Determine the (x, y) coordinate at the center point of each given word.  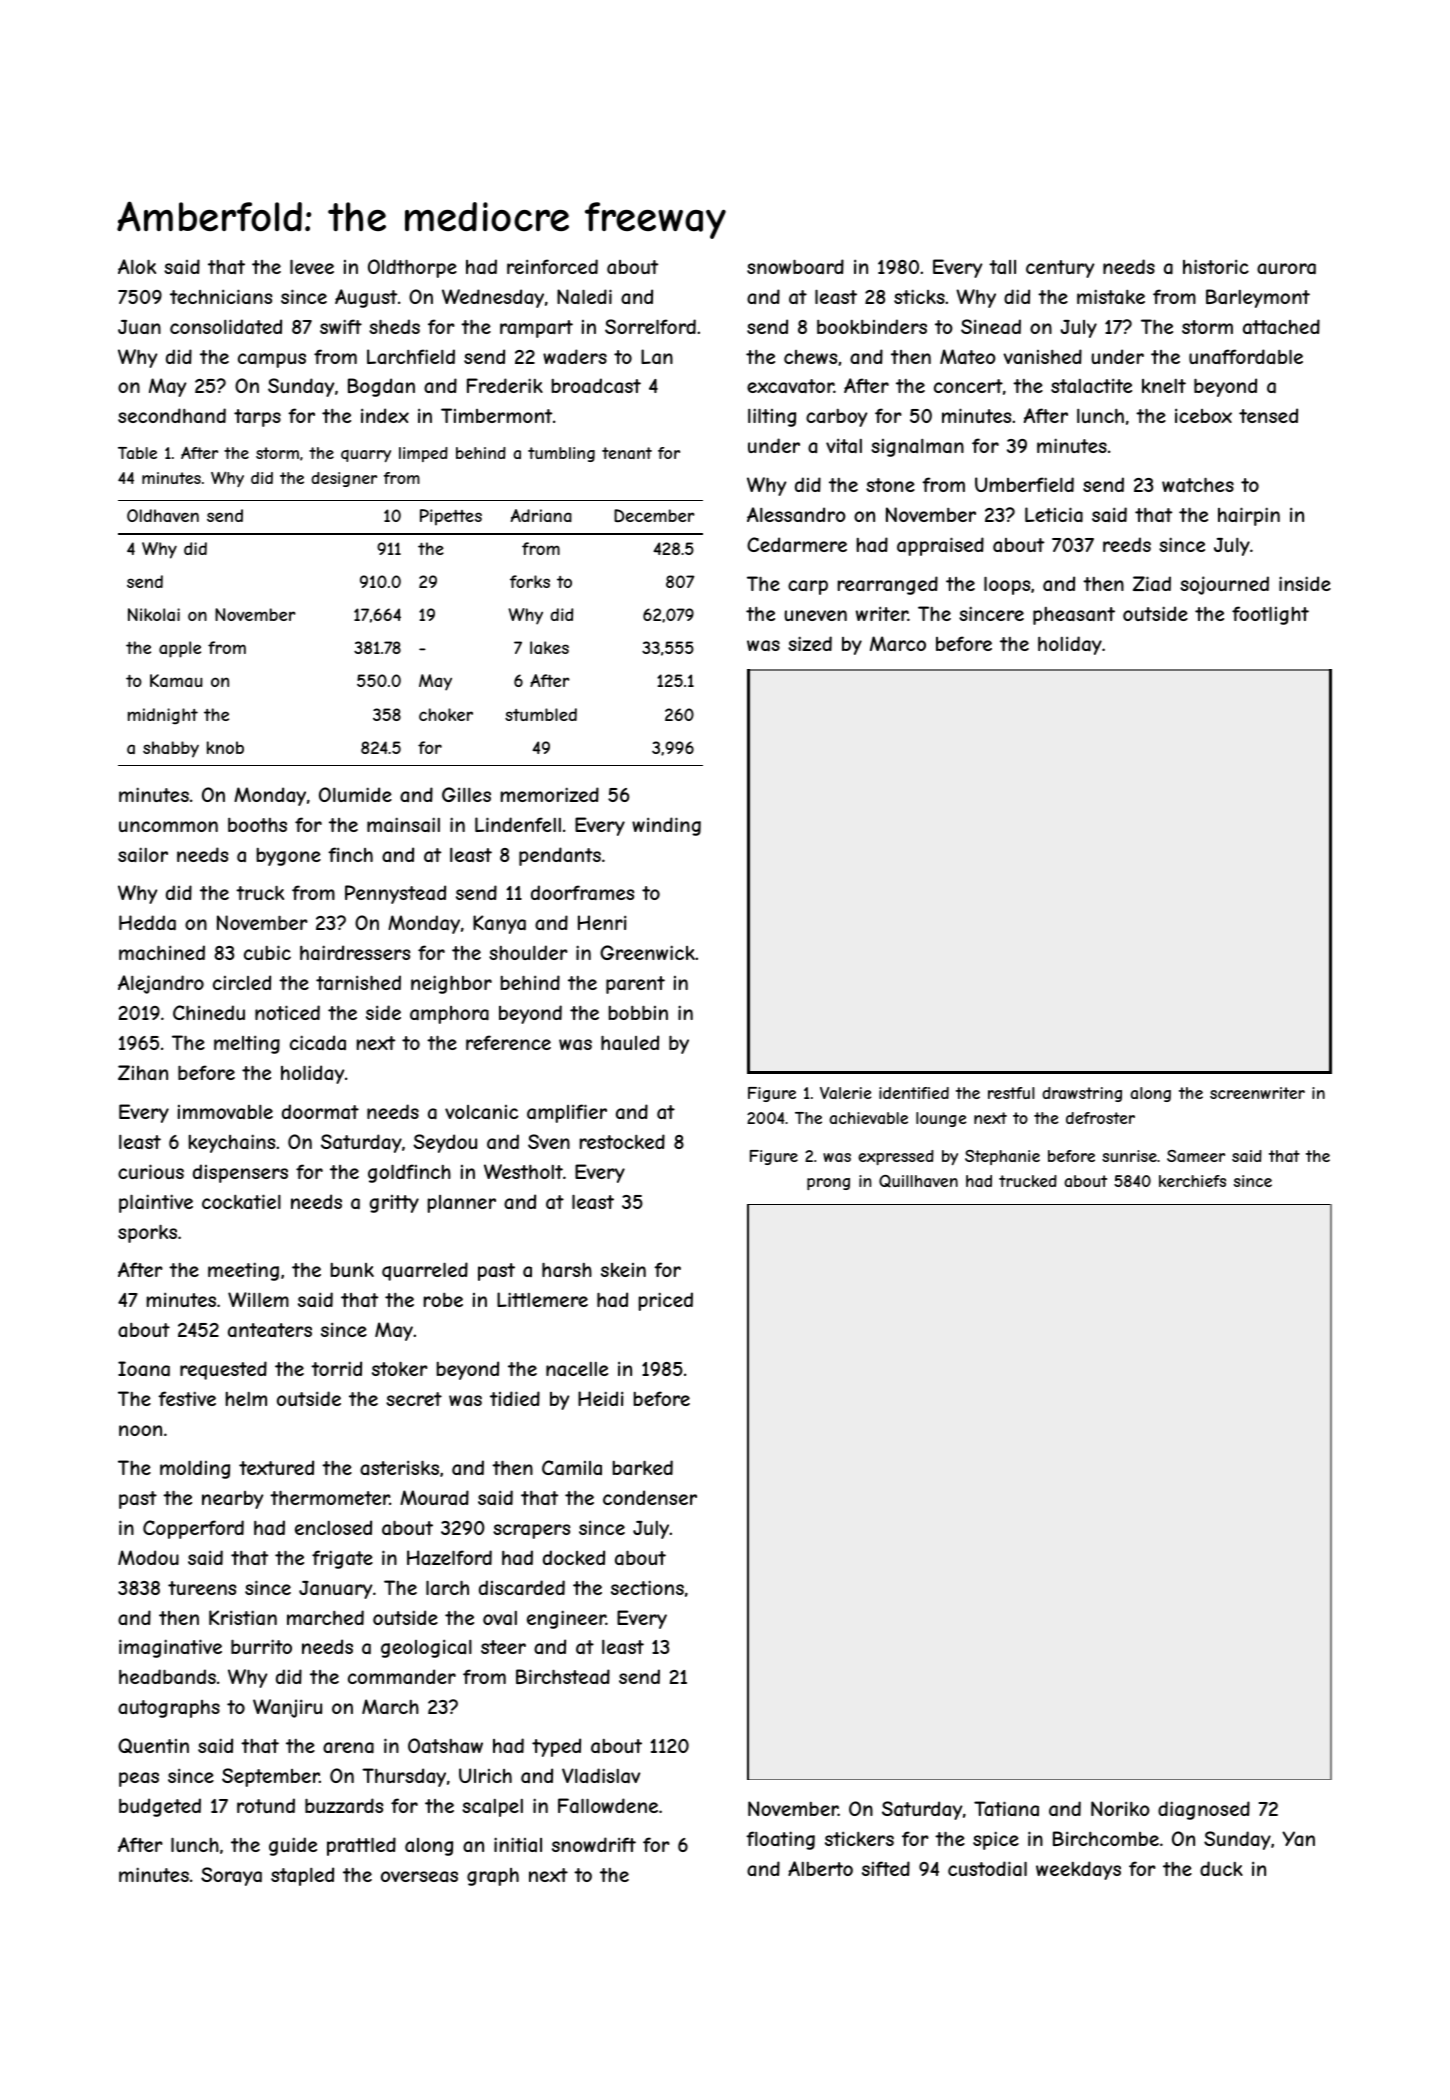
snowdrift (594, 1844)
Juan (139, 327)
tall (1002, 267)
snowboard (795, 266)
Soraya (231, 1876)
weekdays (1078, 1870)
